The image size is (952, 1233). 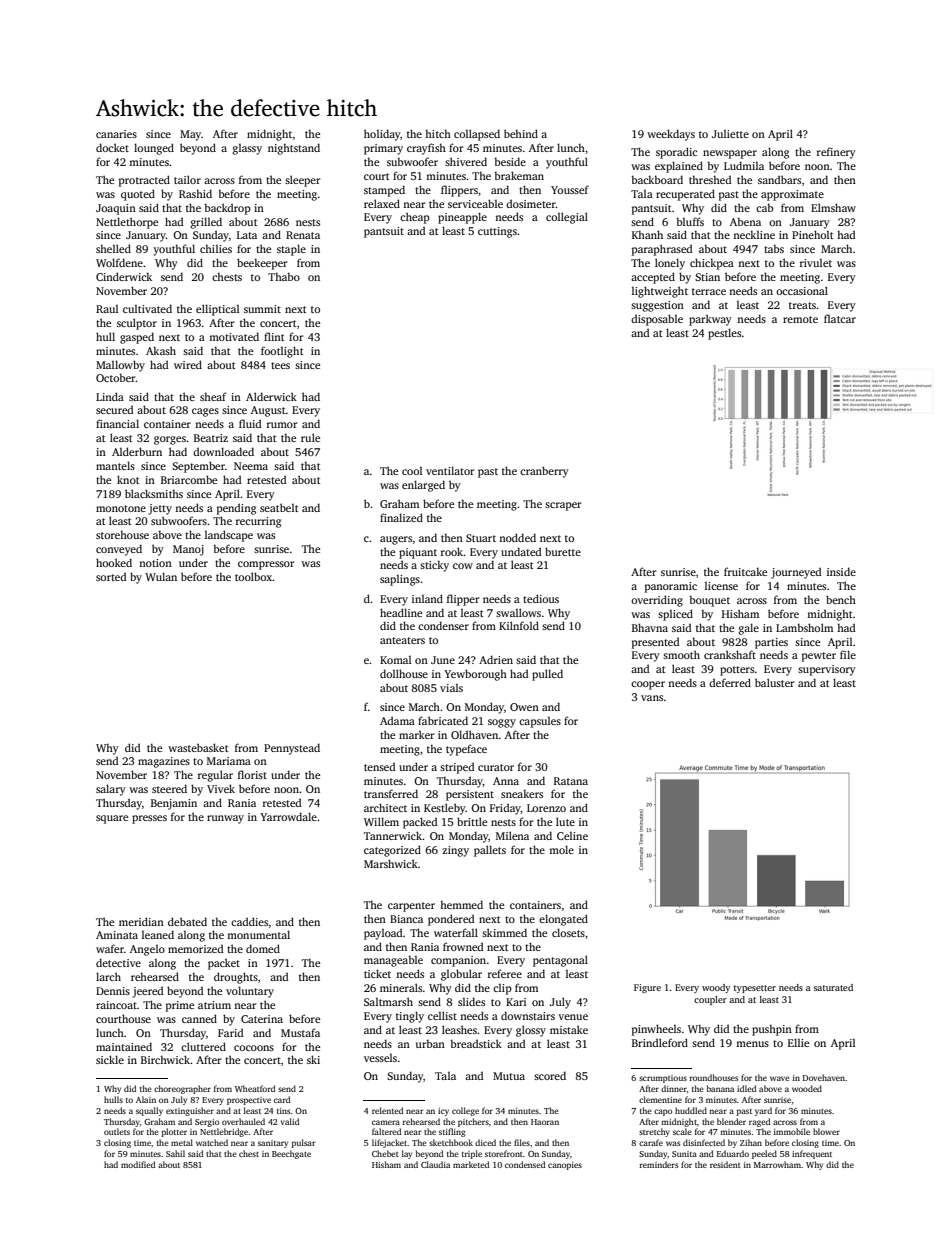 I want to click on ventilator, so click(x=450, y=470).
